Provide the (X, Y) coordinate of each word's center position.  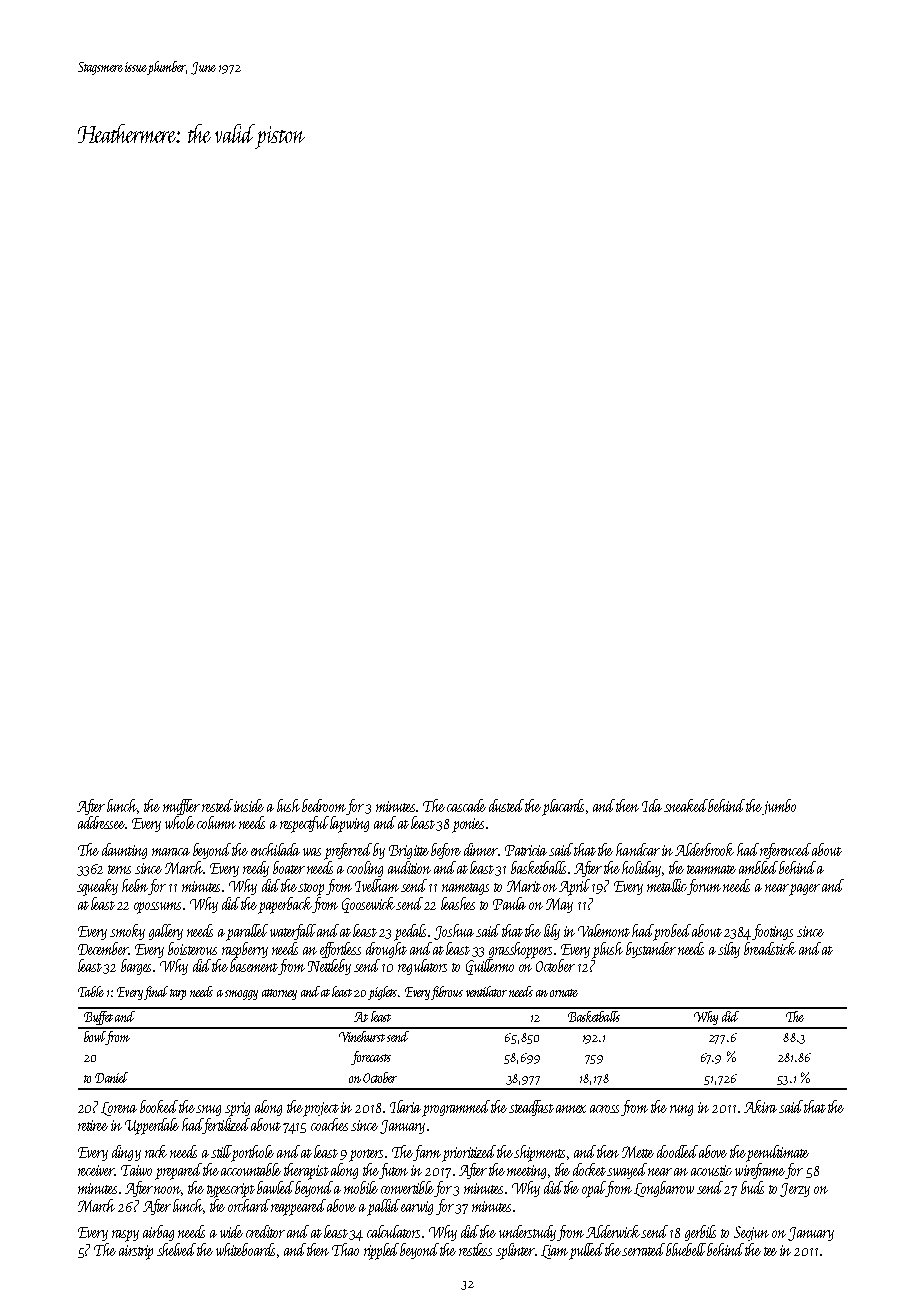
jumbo (779, 807)
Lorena (119, 1109)
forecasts (371, 1058)
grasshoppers (520, 950)
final (156, 993)
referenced (785, 851)
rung (681, 1110)
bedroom (324, 805)
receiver (96, 1170)
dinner (481, 849)
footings (772, 932)
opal (593, 1189)
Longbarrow (664, 1189)
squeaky (97, 887)
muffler (181, 807)
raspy (125, 1236)
